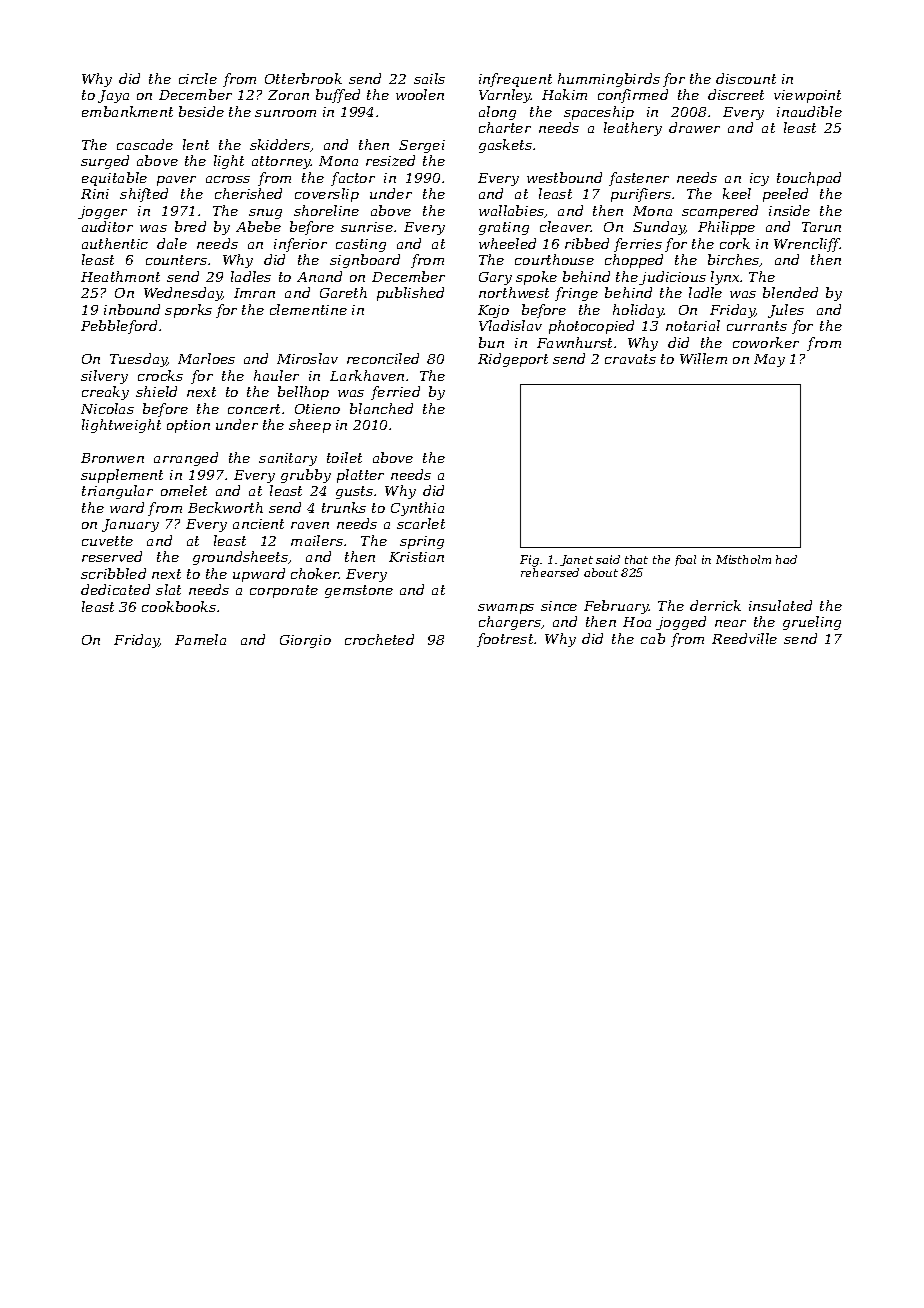 Image resolution: width=924 pixels, height=1308 pixels. Describe the element at coordinates (113, 96) in the page. I see `Jaya` at that location.
